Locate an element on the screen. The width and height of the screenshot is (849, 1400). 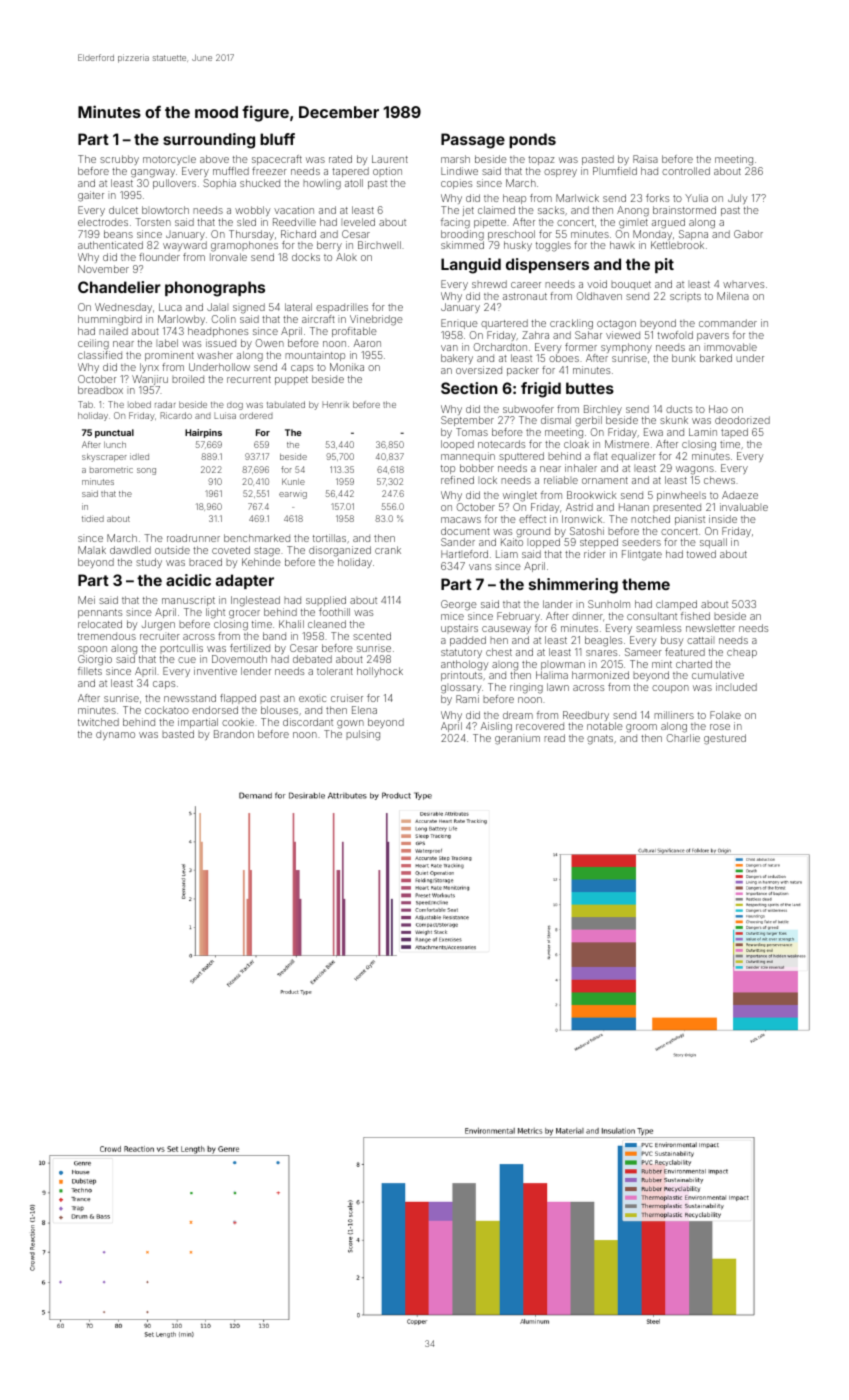
pit is located at coordinates (664, 265).
